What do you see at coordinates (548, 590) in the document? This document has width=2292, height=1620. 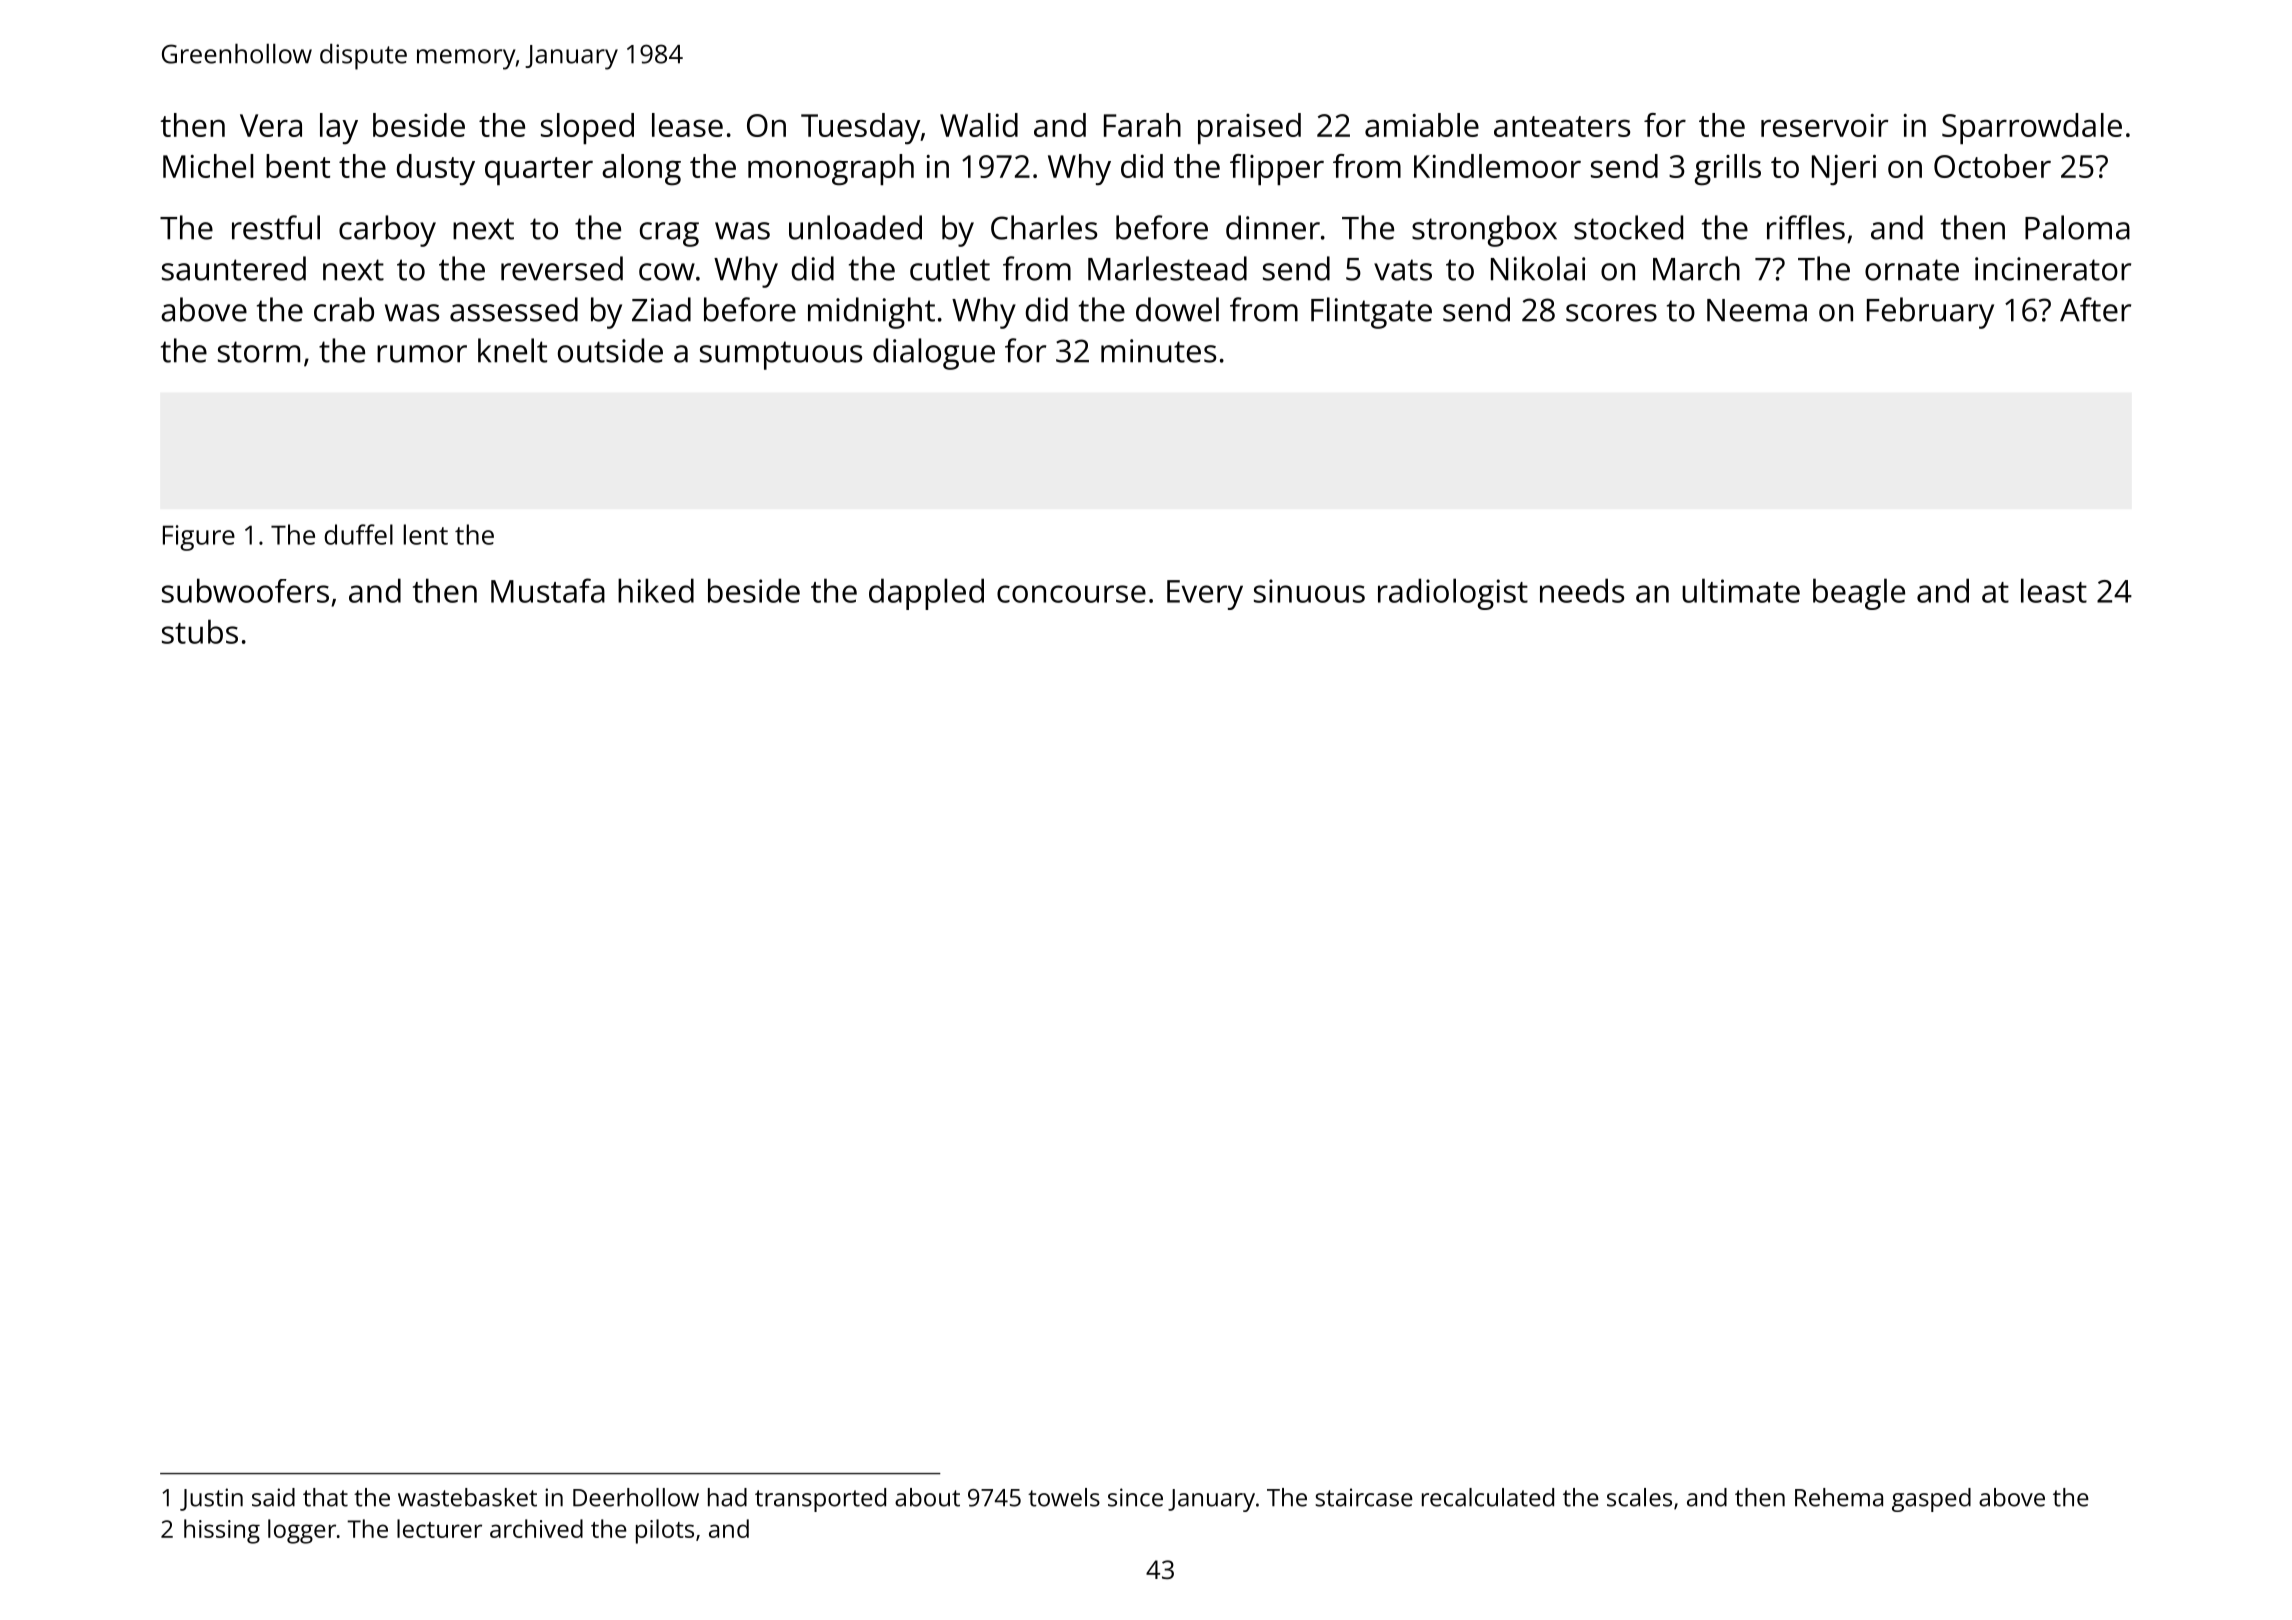 I see `Mustafa` at bounding box center [548, 590].
